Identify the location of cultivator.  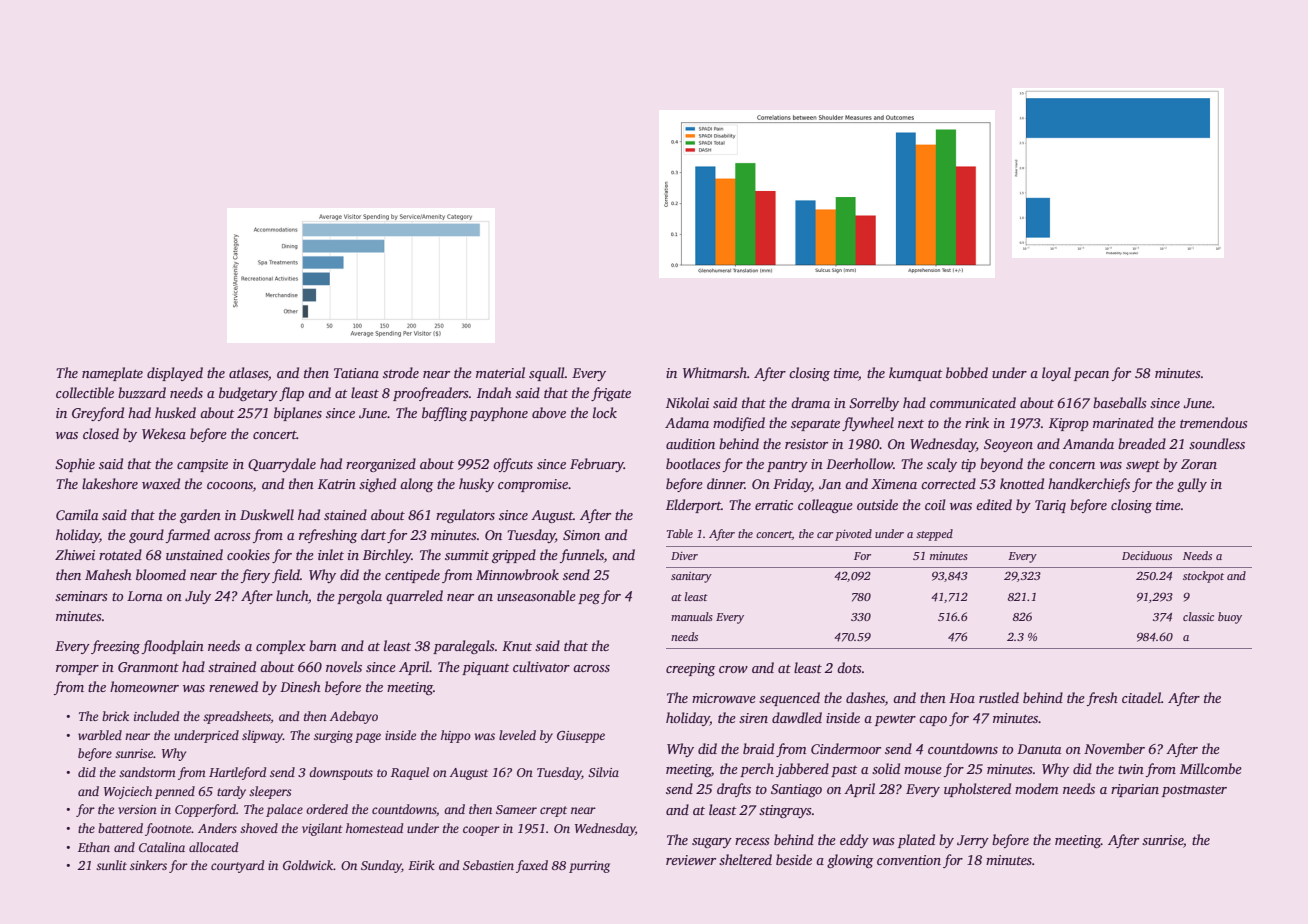
(541, 666).
